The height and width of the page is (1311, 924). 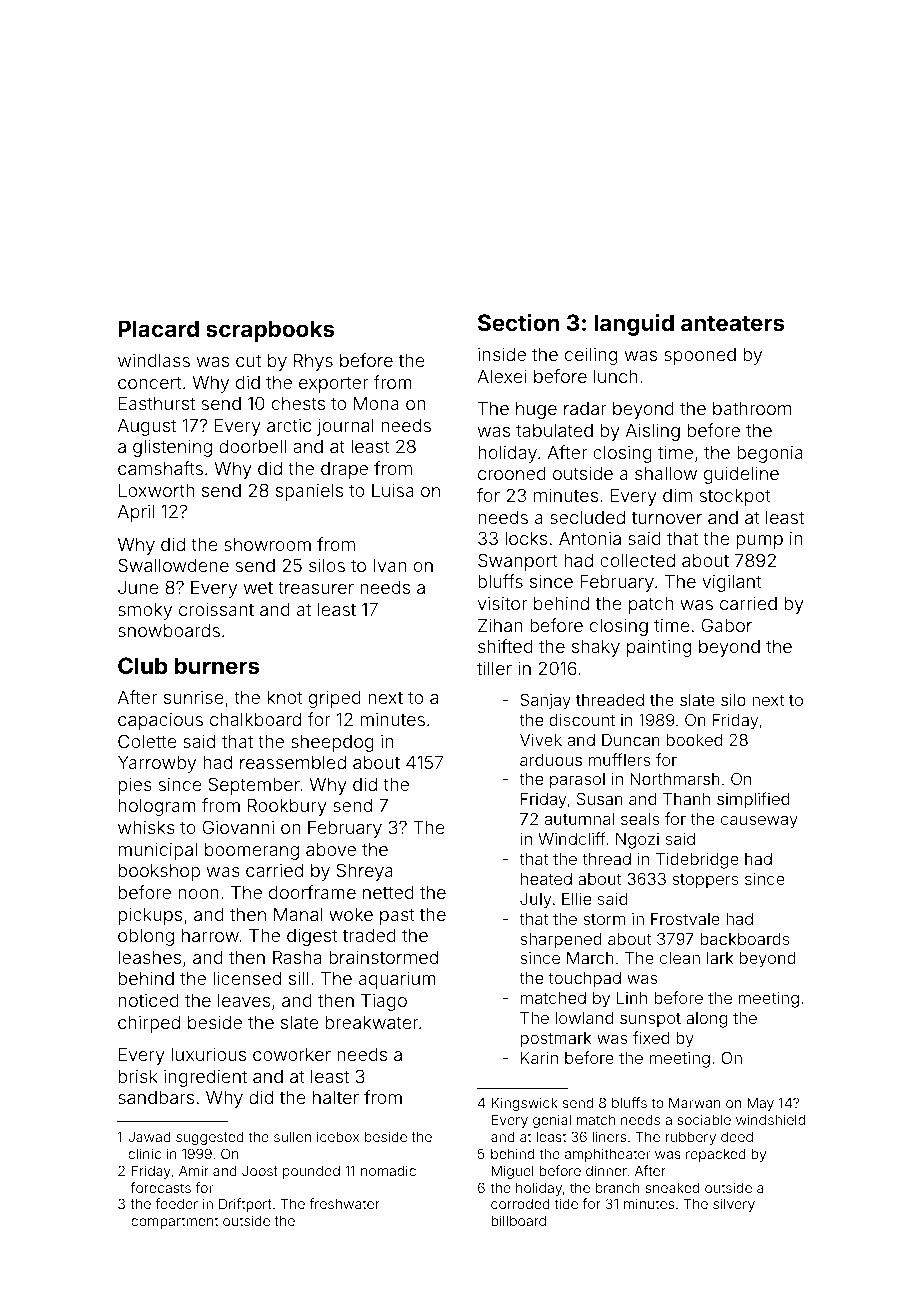 I want to click on Ivan, so click(x=390, y=565).
